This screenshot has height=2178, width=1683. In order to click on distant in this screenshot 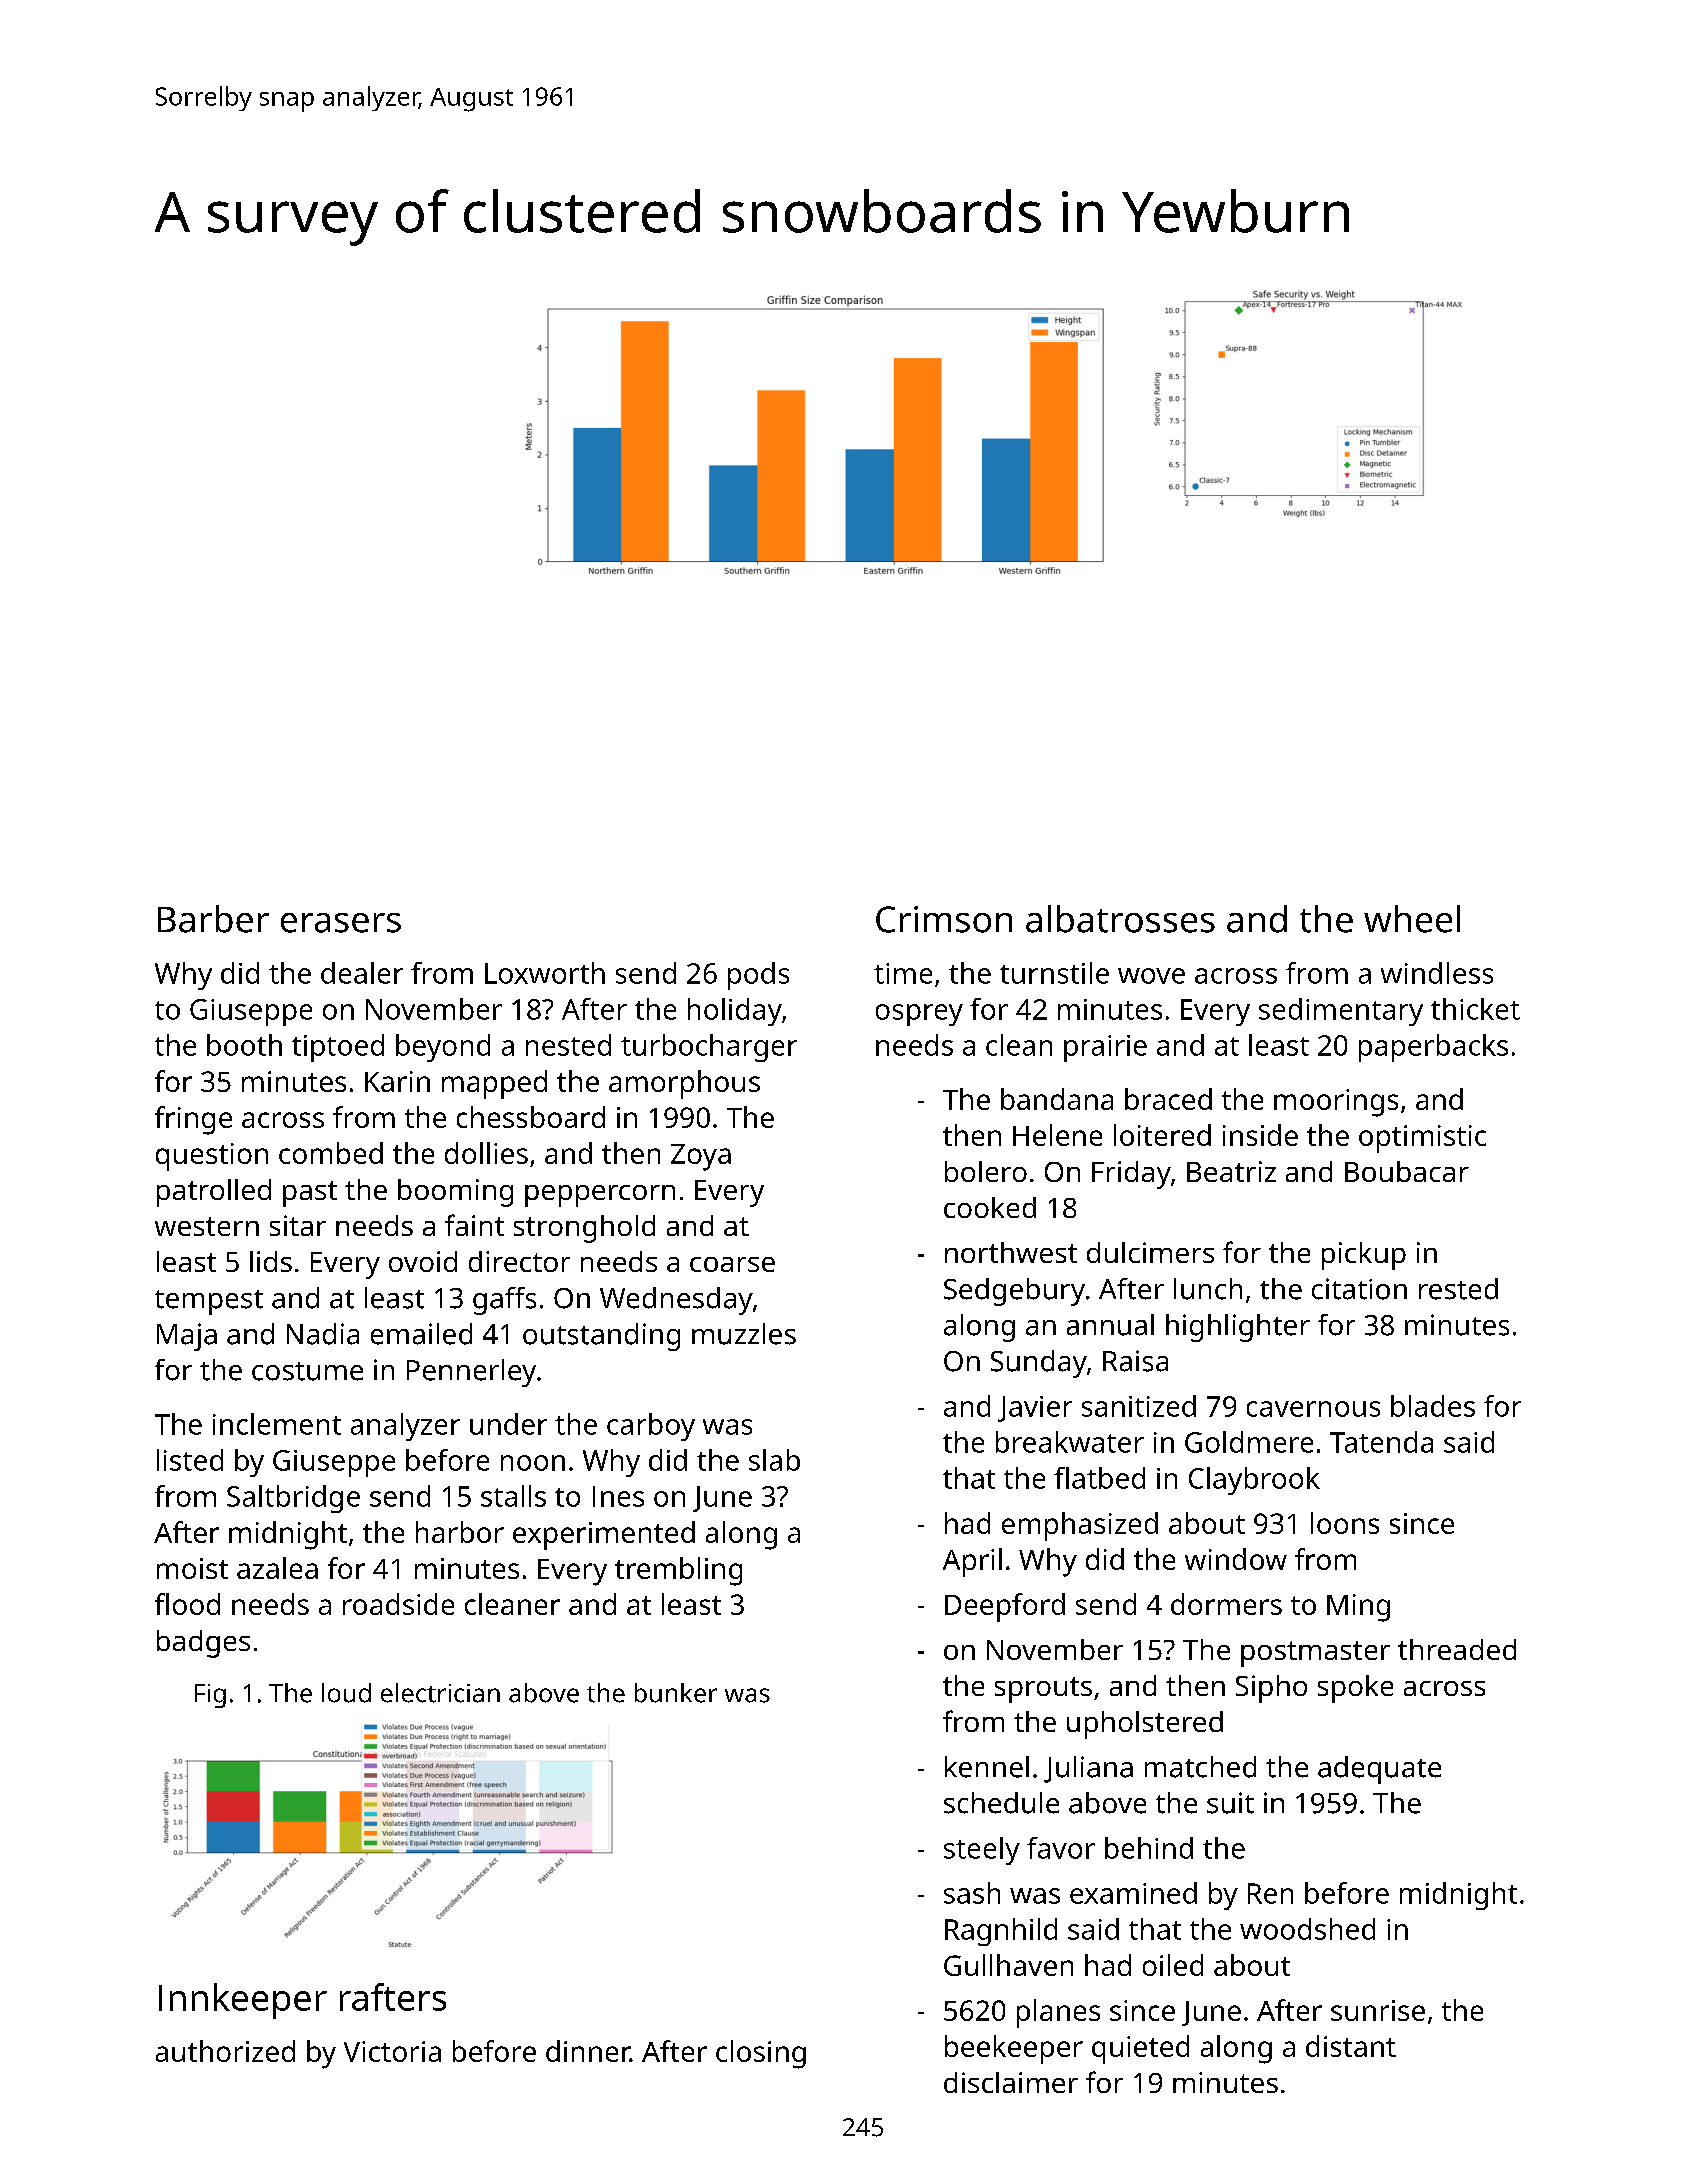, I will do `click(1351, 2046)`.
